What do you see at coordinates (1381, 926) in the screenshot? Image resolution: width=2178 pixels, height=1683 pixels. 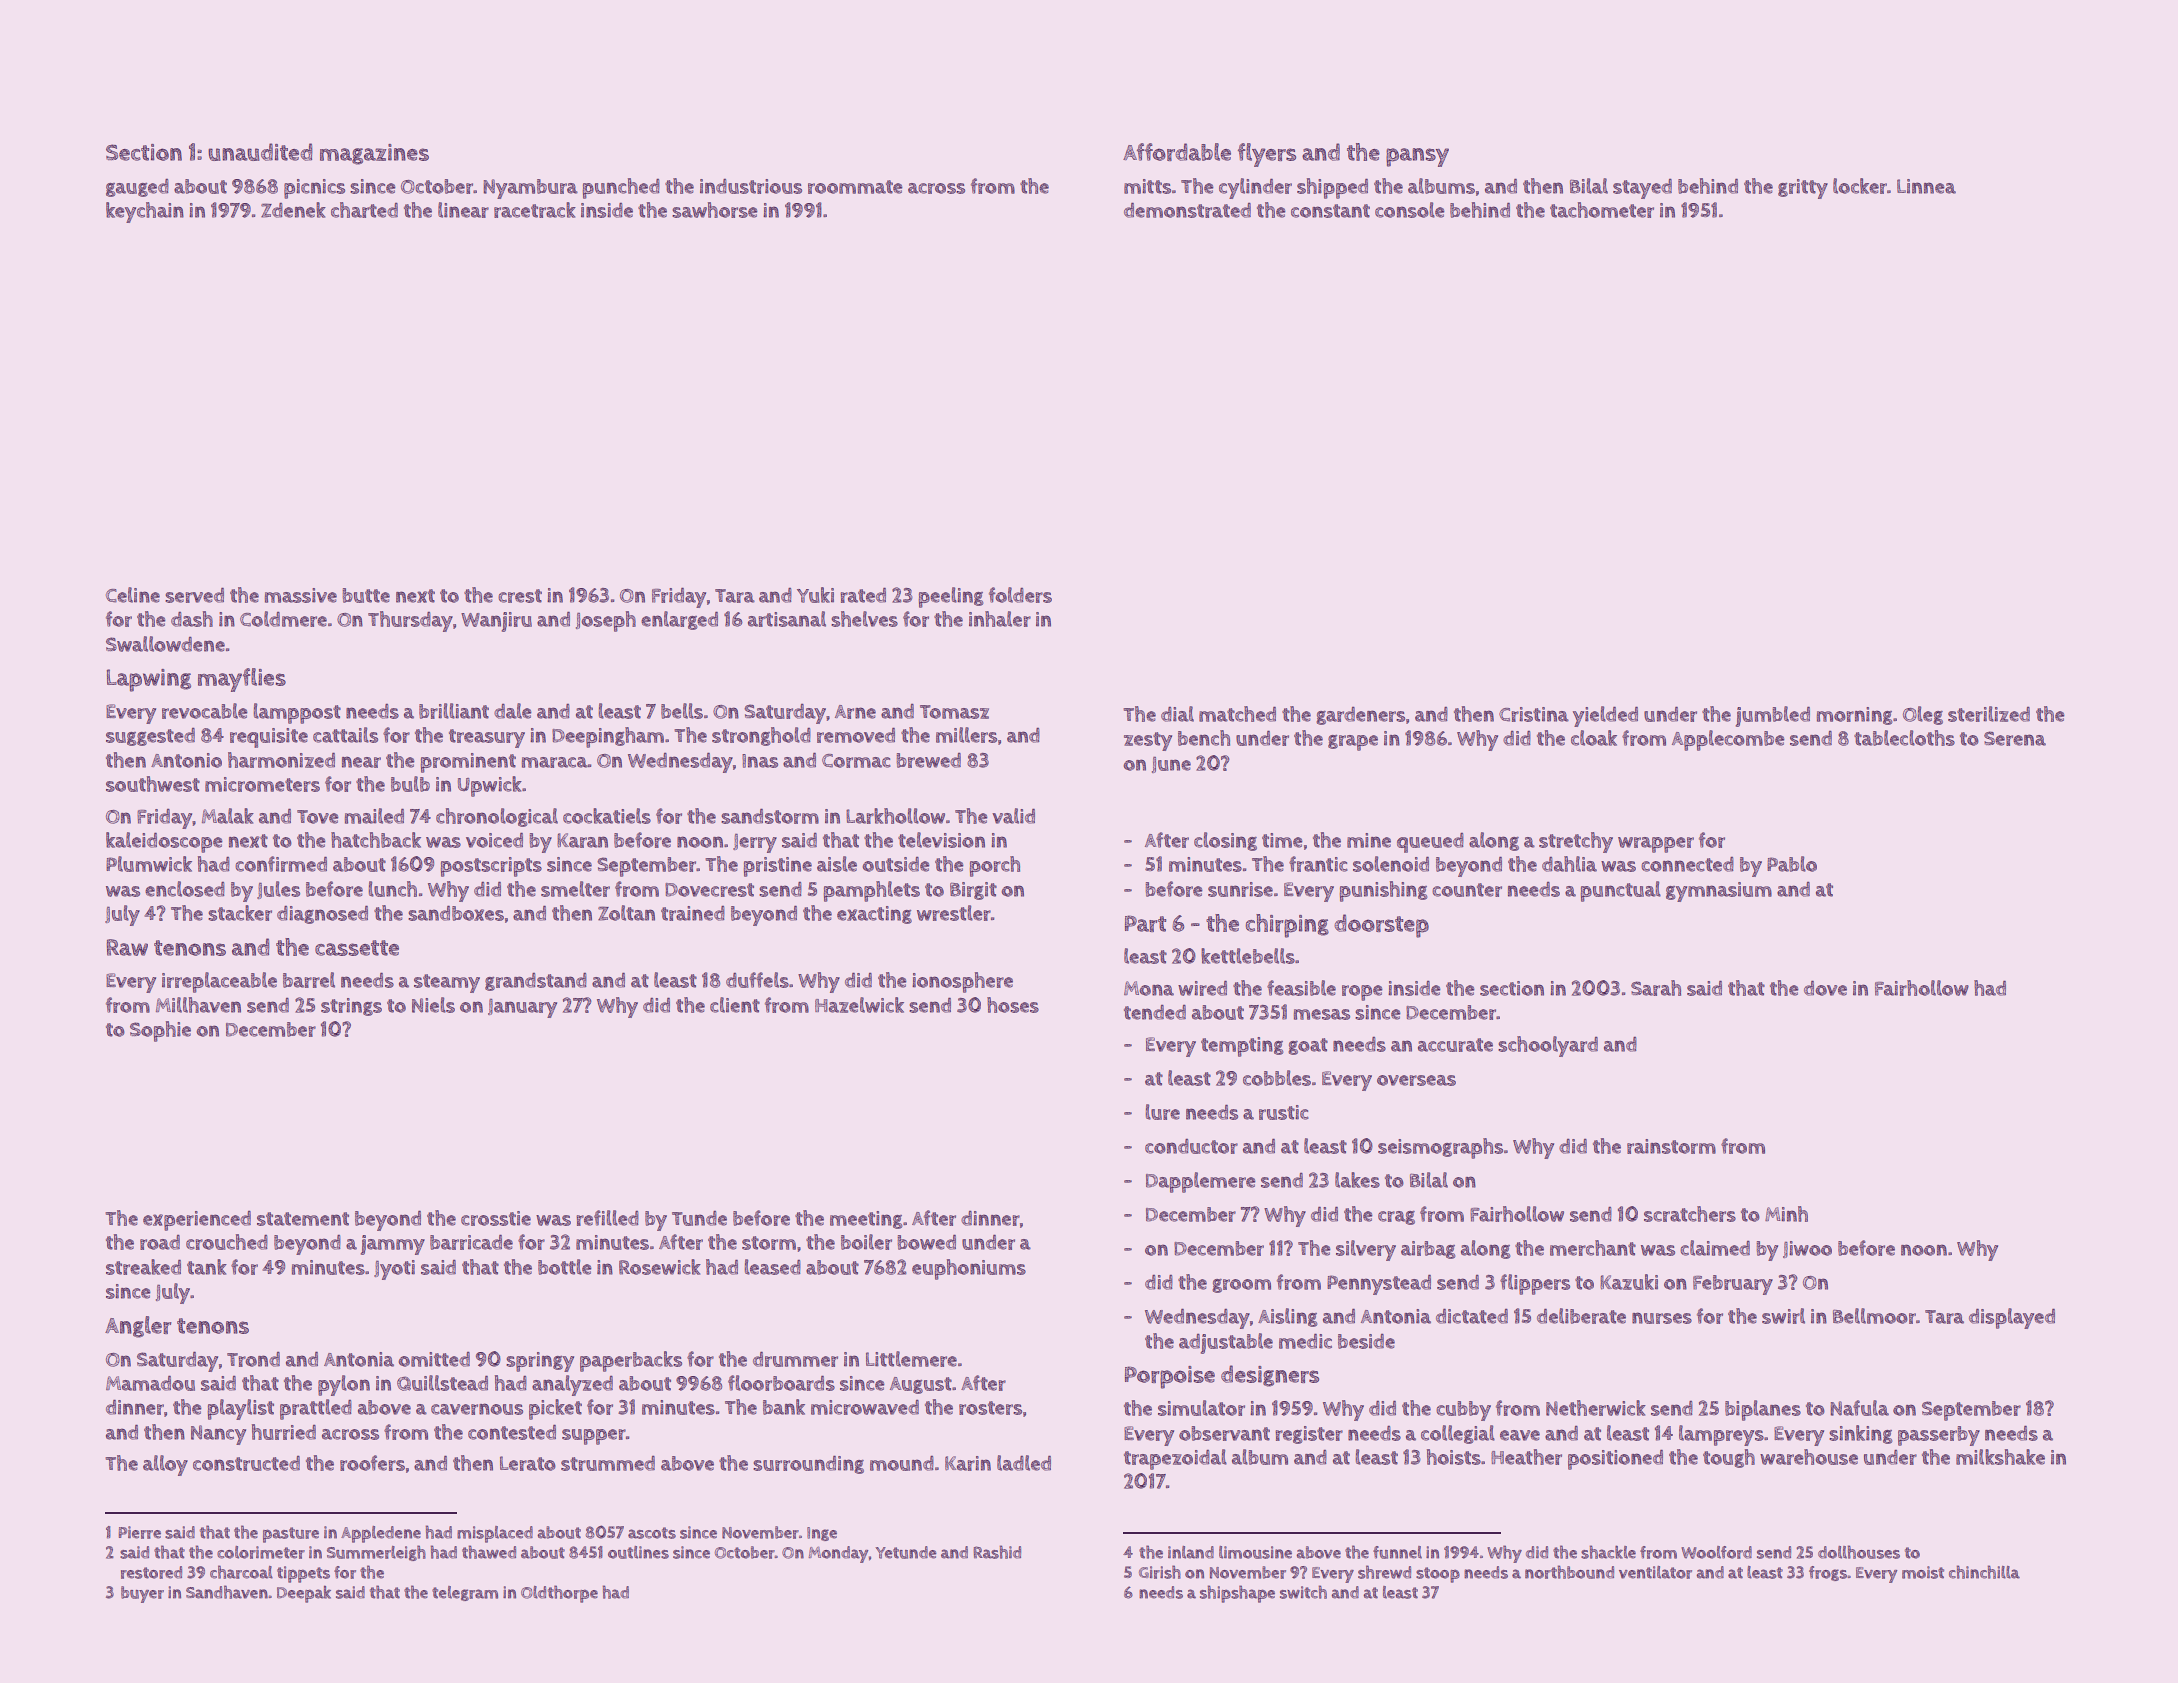 I see `doorstep` at bounding box center [1381, 926].
